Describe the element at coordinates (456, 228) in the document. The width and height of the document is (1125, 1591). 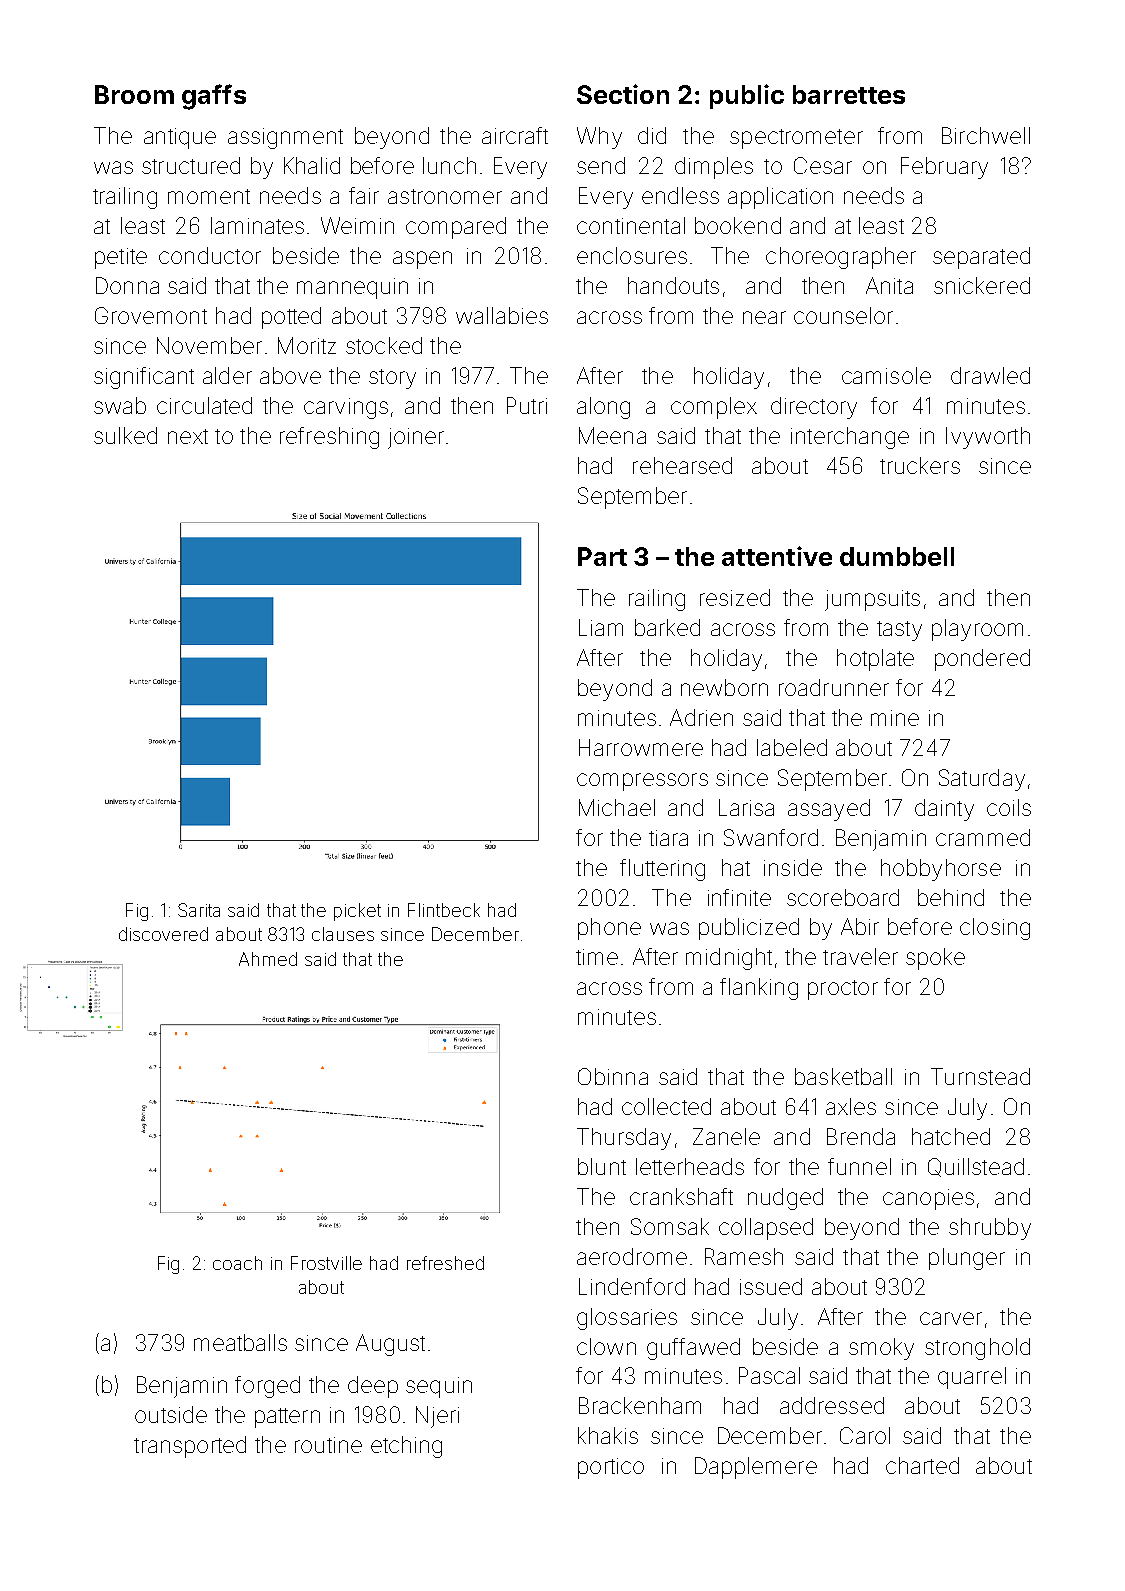
I see `compared` at that location.
